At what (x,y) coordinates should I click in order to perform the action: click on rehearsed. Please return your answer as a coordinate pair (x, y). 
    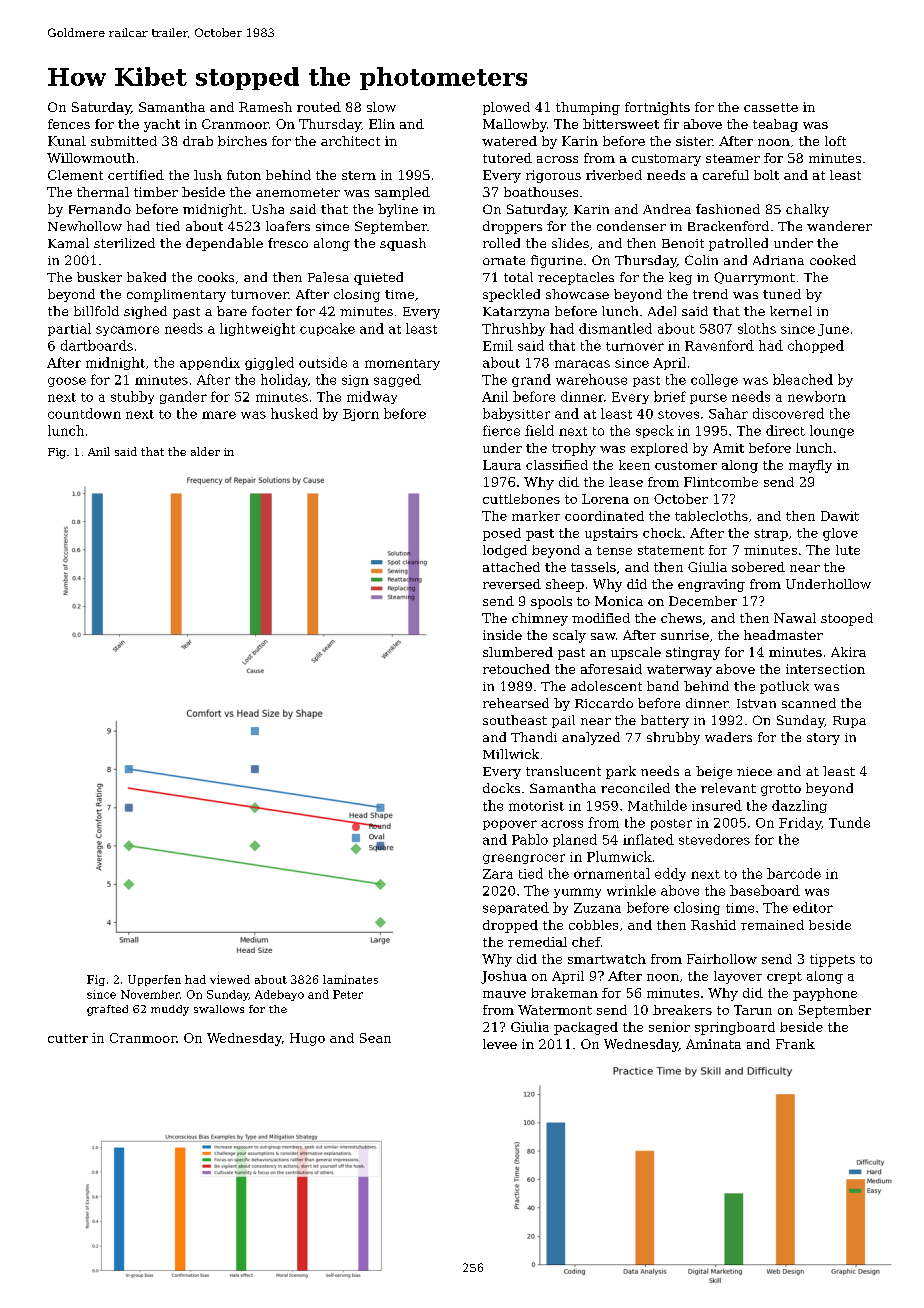
    Looking at the image, I should click on (516, 703).
